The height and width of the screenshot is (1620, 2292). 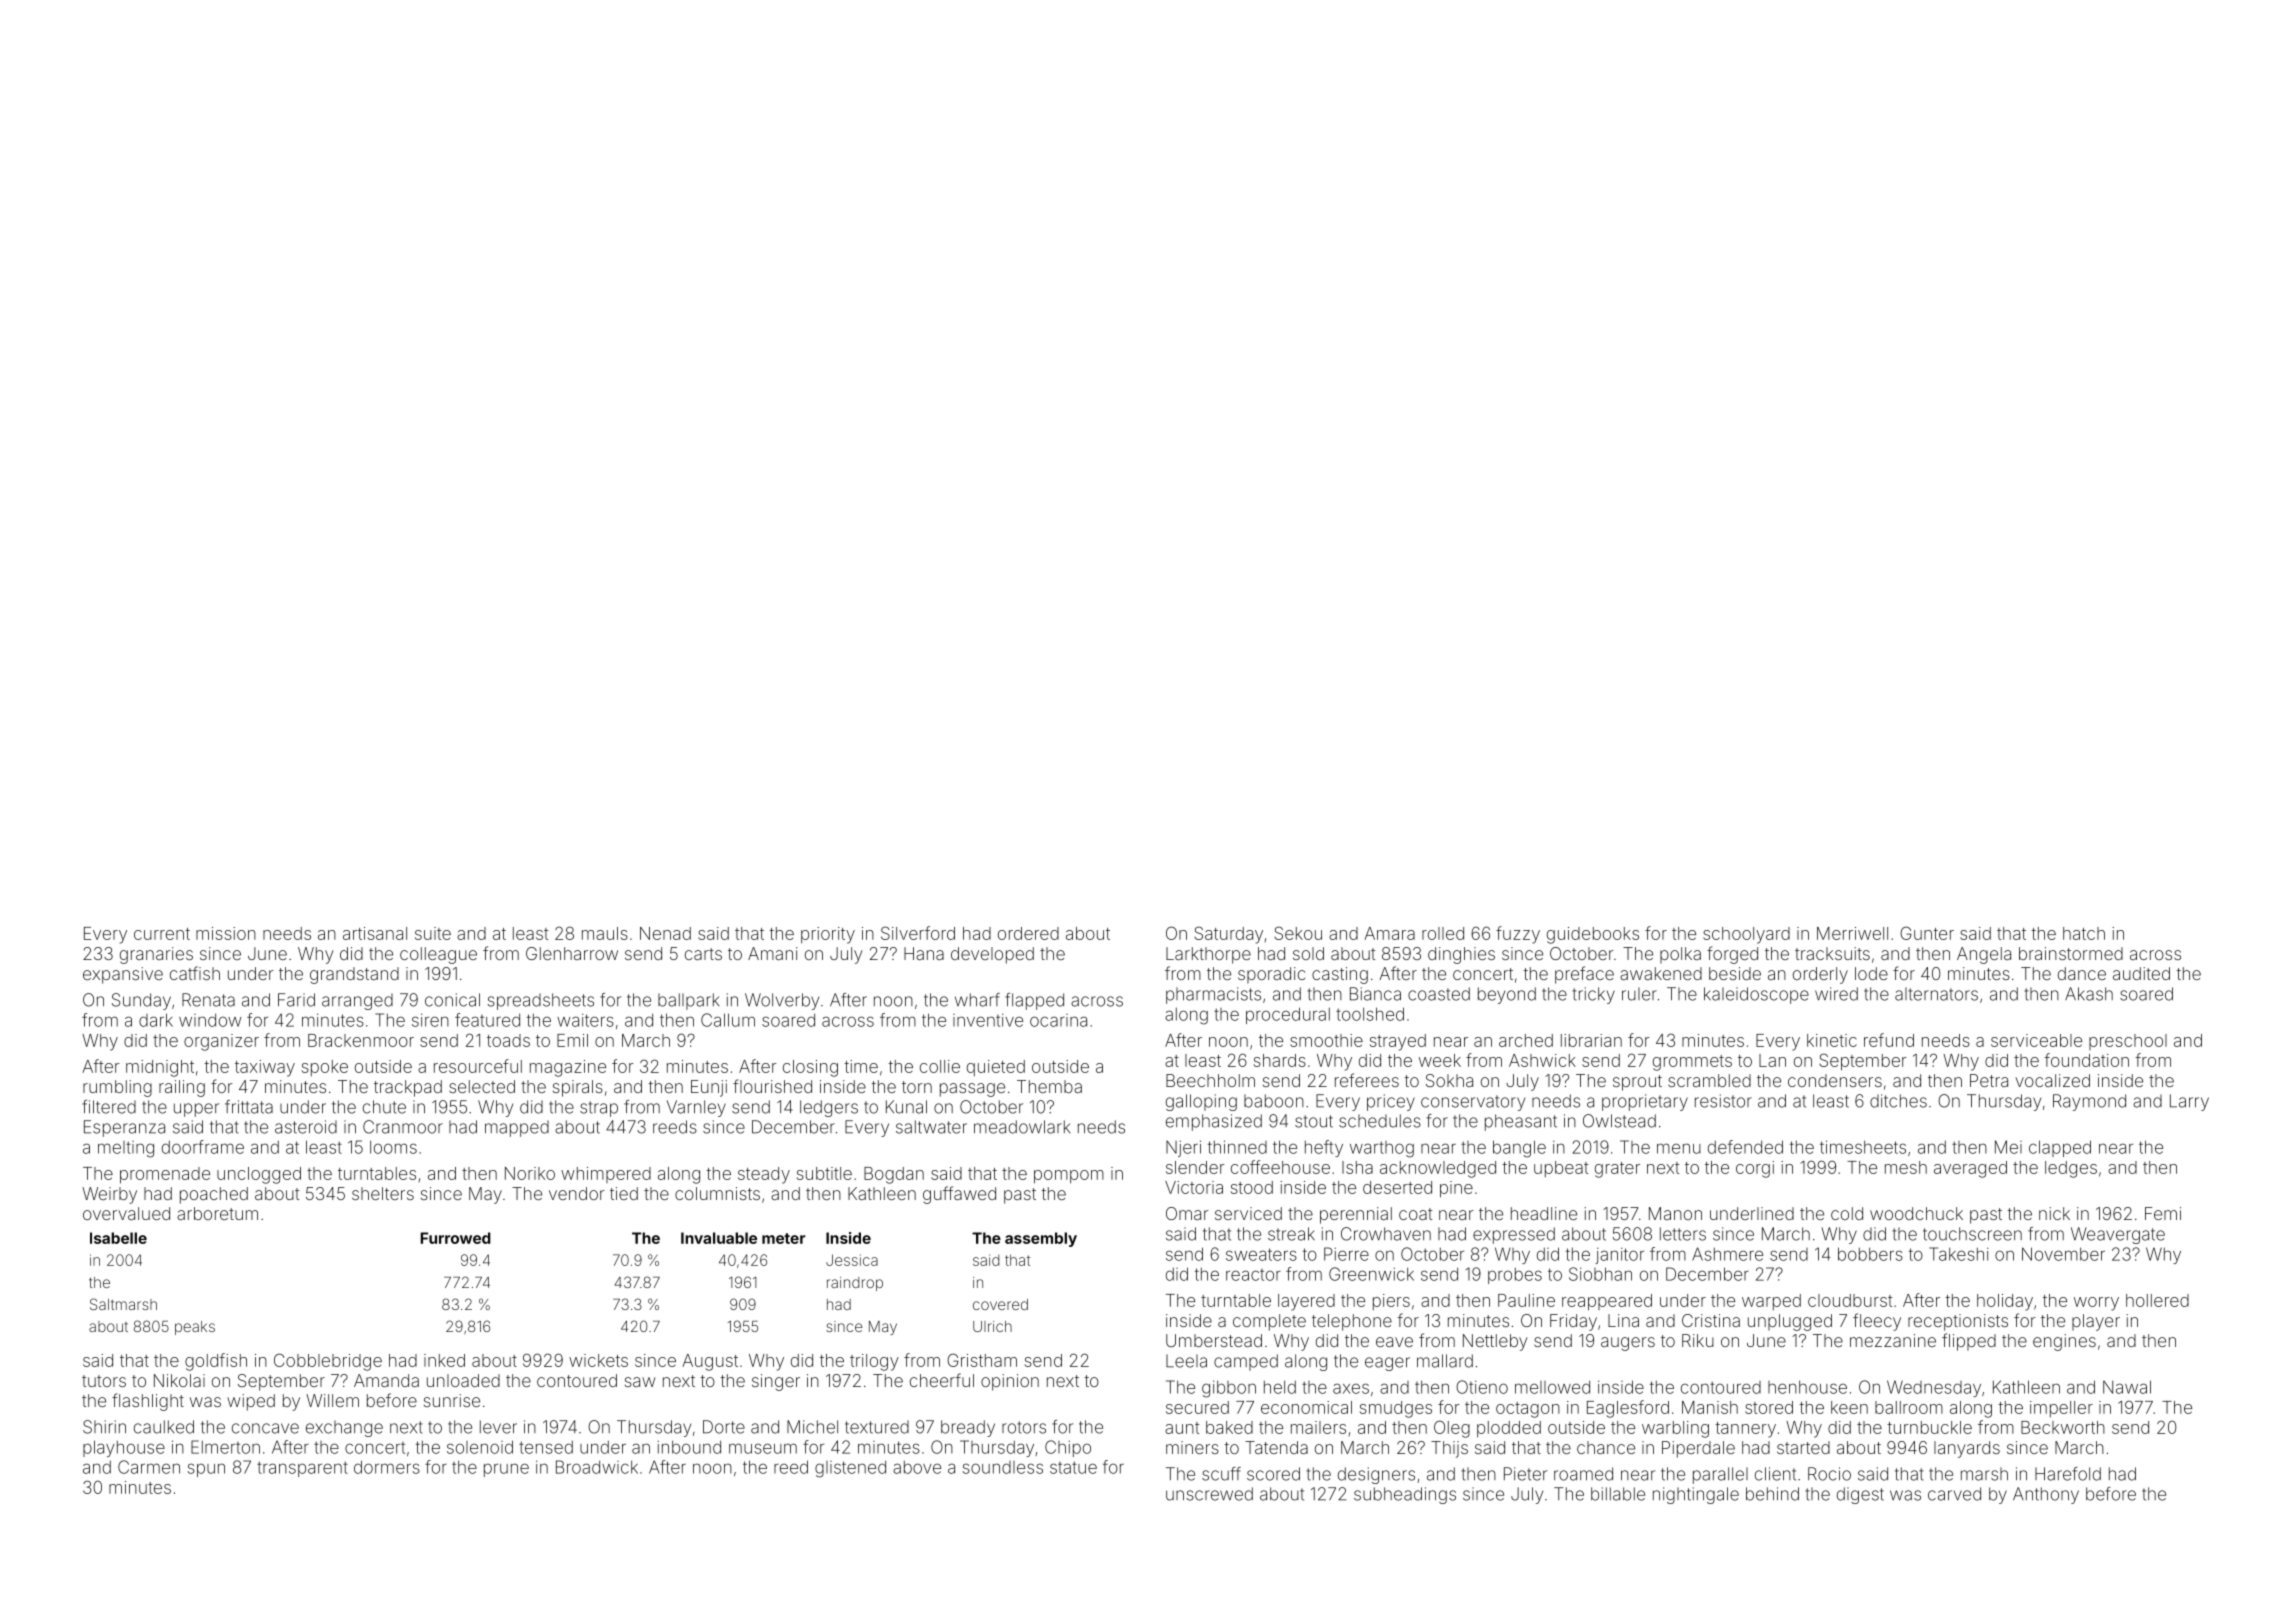 I want to click on melting, so click(x=126, y=1149).
